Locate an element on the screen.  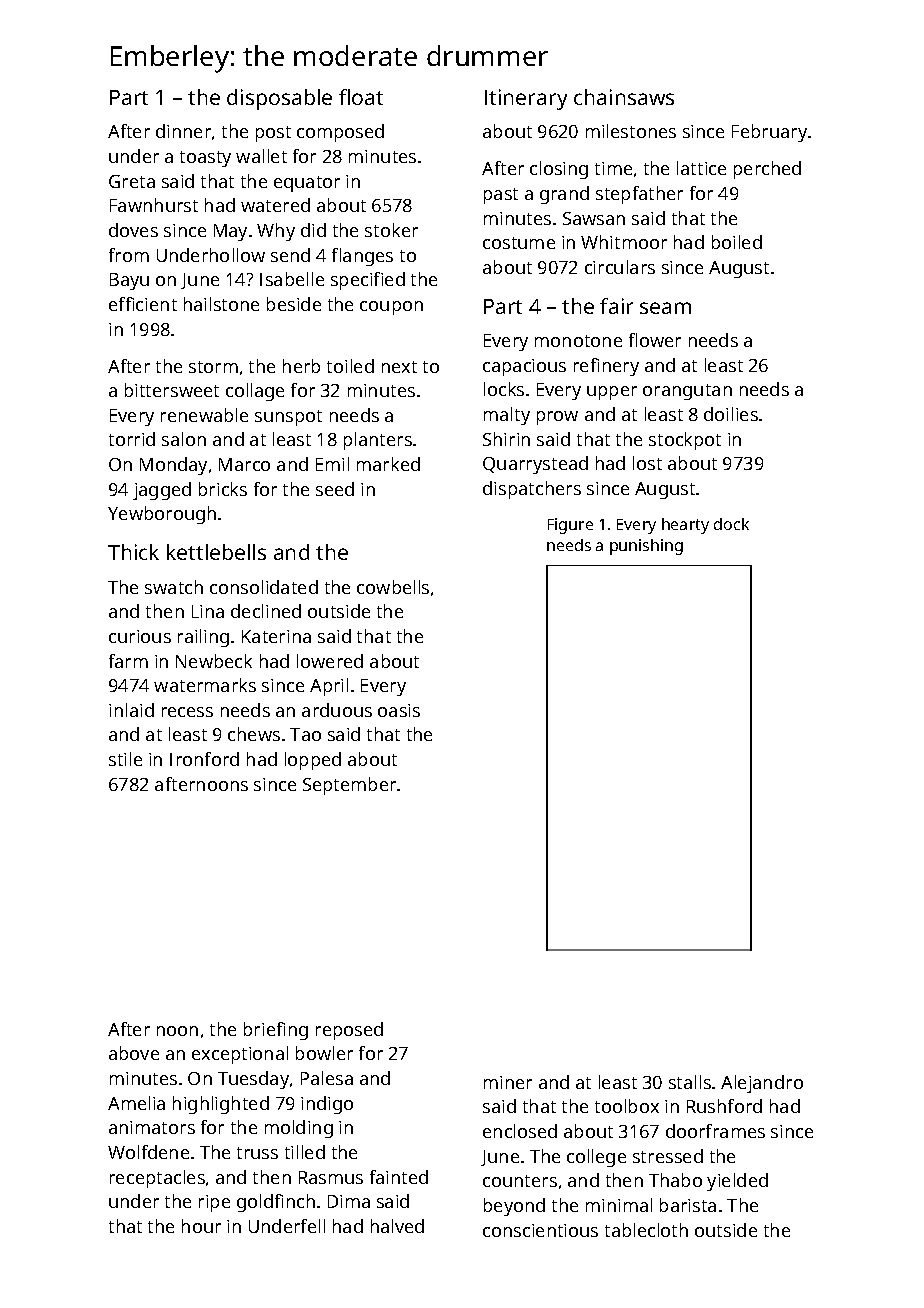
receptacles is located at coordinates (157, 1179).
